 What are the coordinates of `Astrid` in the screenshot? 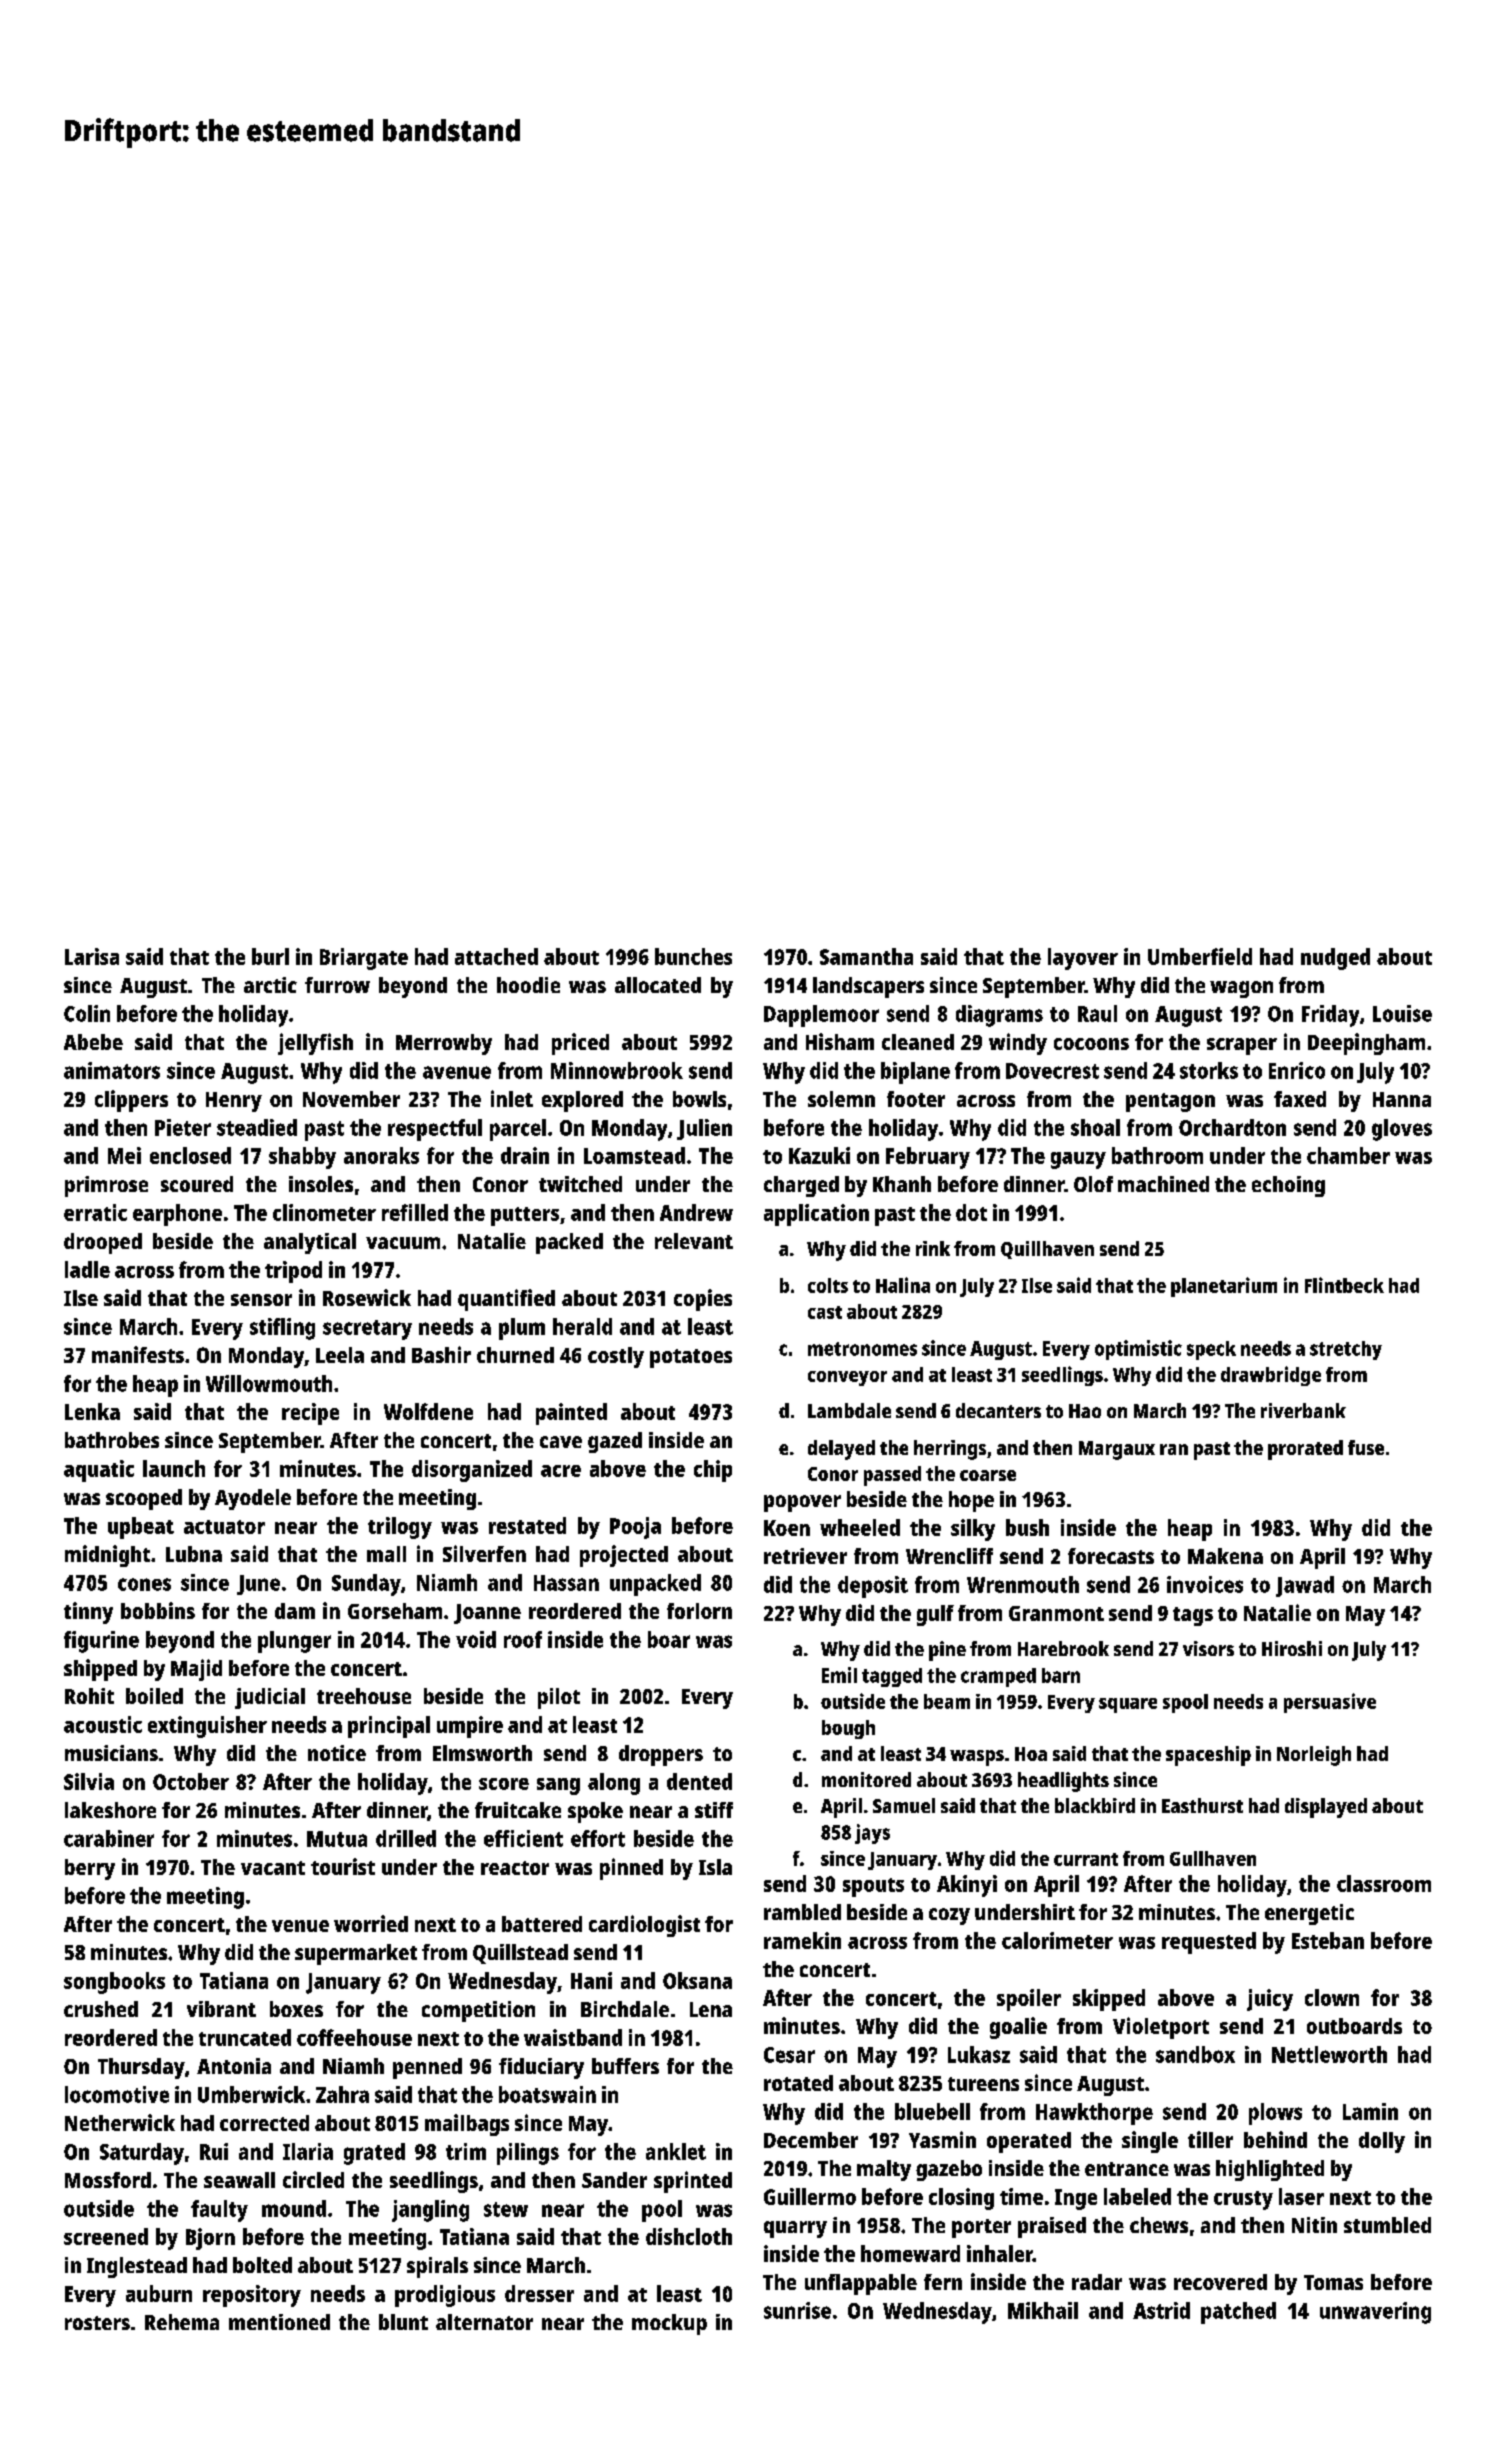 It's located at (1161, 2310).
